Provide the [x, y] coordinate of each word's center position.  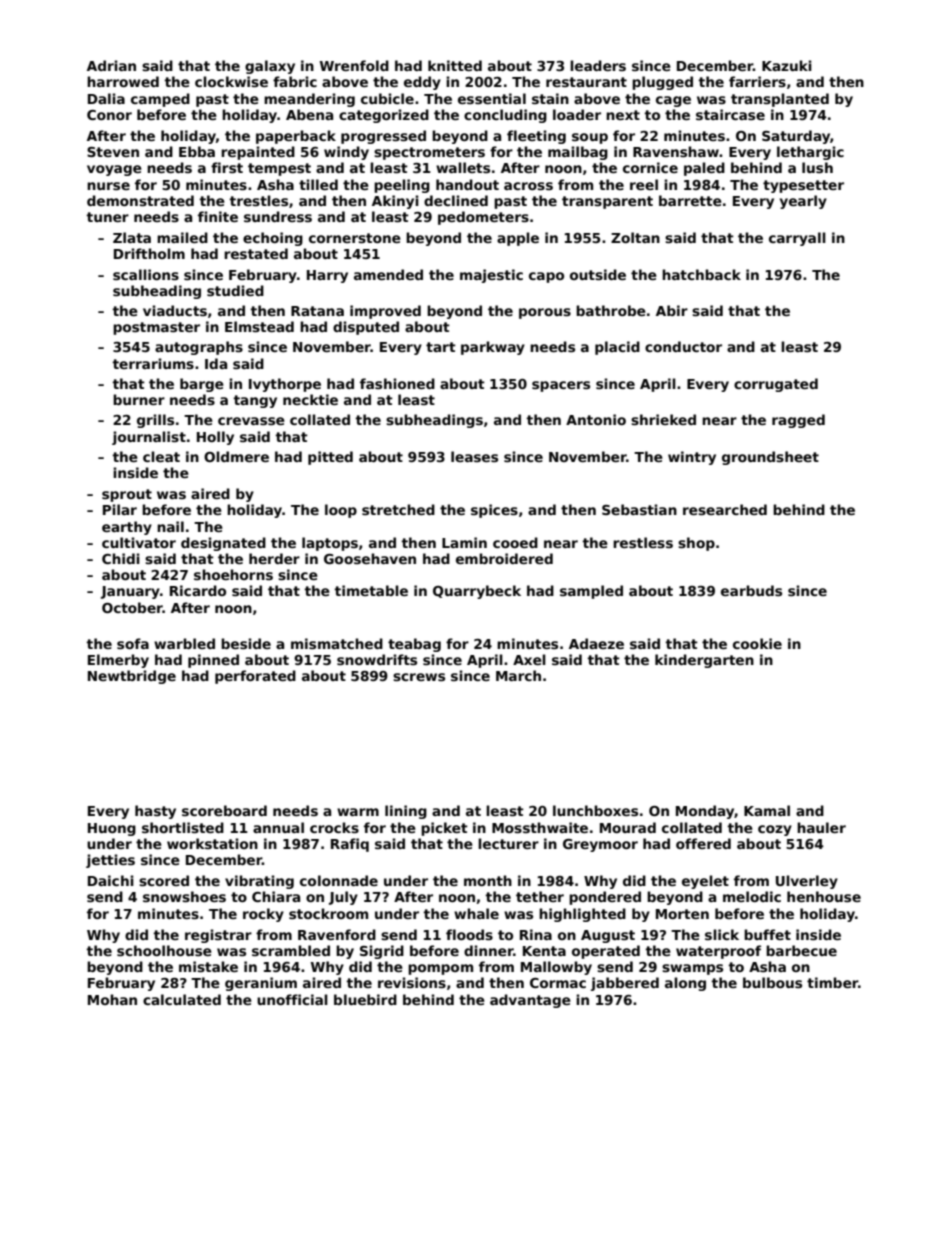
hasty [155, 812]
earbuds [751, 590]
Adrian [111, 65]
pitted [330, 458]
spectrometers [429, 153]
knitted [455, 65]
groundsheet [770, 458]
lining [406, 812]
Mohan [112, 999]
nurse [108, 186]
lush [817, 167]
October [132, 607]
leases [474, 456]
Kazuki [787, 65]
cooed [515, 542]
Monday [705, 812]
